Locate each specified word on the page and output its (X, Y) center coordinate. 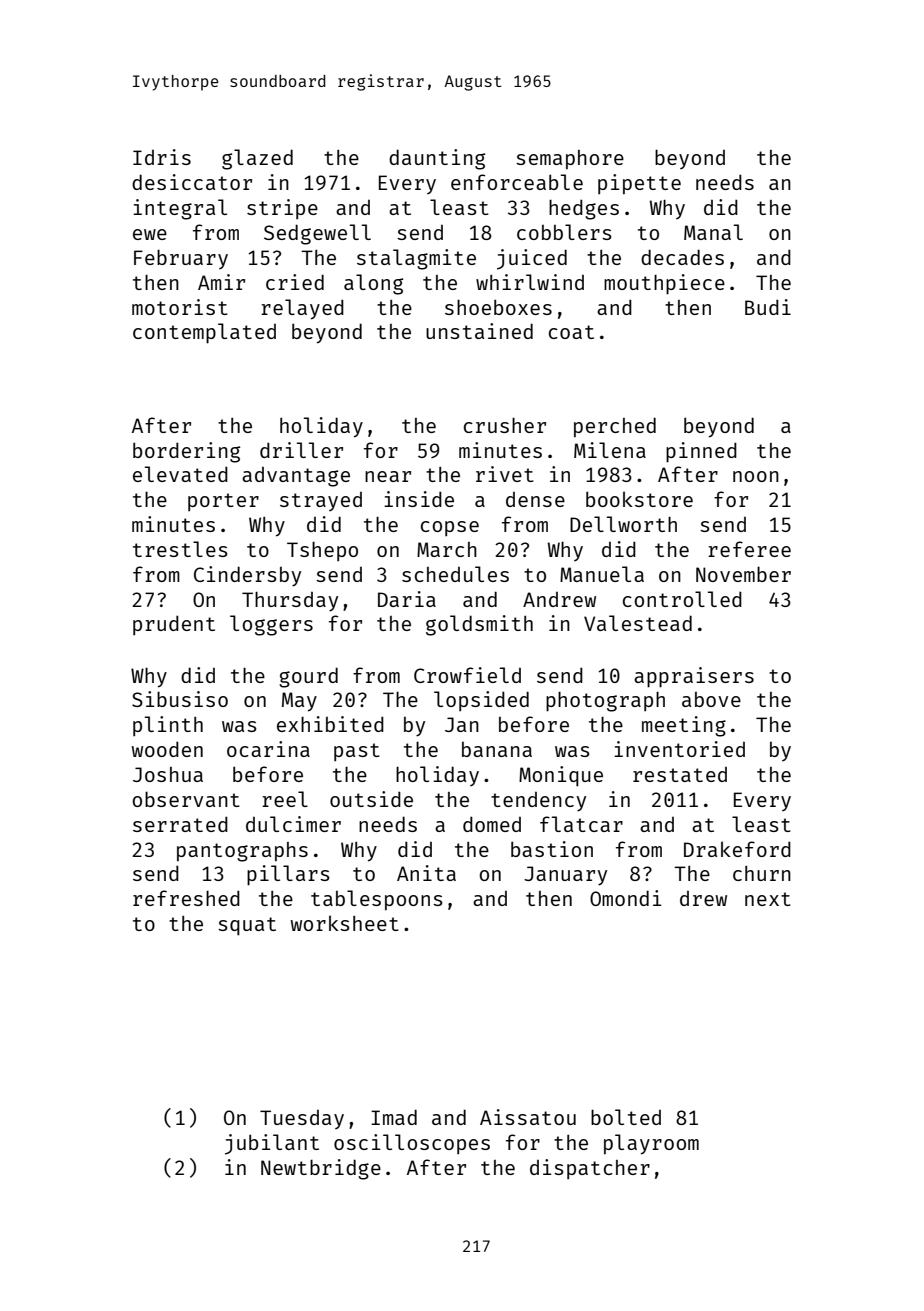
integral (180, 209)
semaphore (570, 160)
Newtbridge (321, 1169)
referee (749, 549)
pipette (639, 184)
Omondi (626, 898)
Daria (407, 599)
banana (497, 749)
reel (285, 799)
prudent (174, 625)
